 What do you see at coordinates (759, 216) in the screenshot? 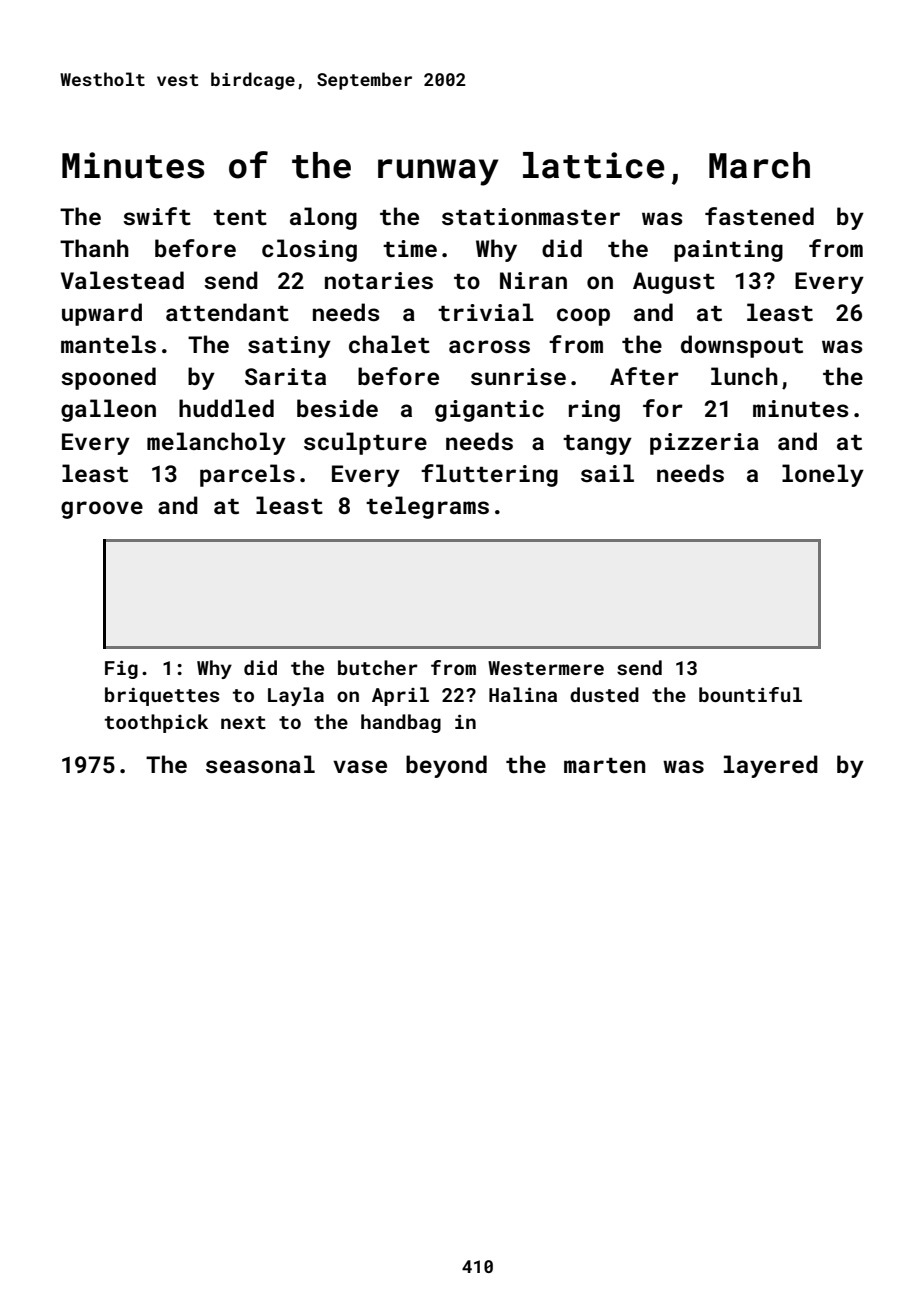
I see `fastened` at bounding box center [759, 216].
